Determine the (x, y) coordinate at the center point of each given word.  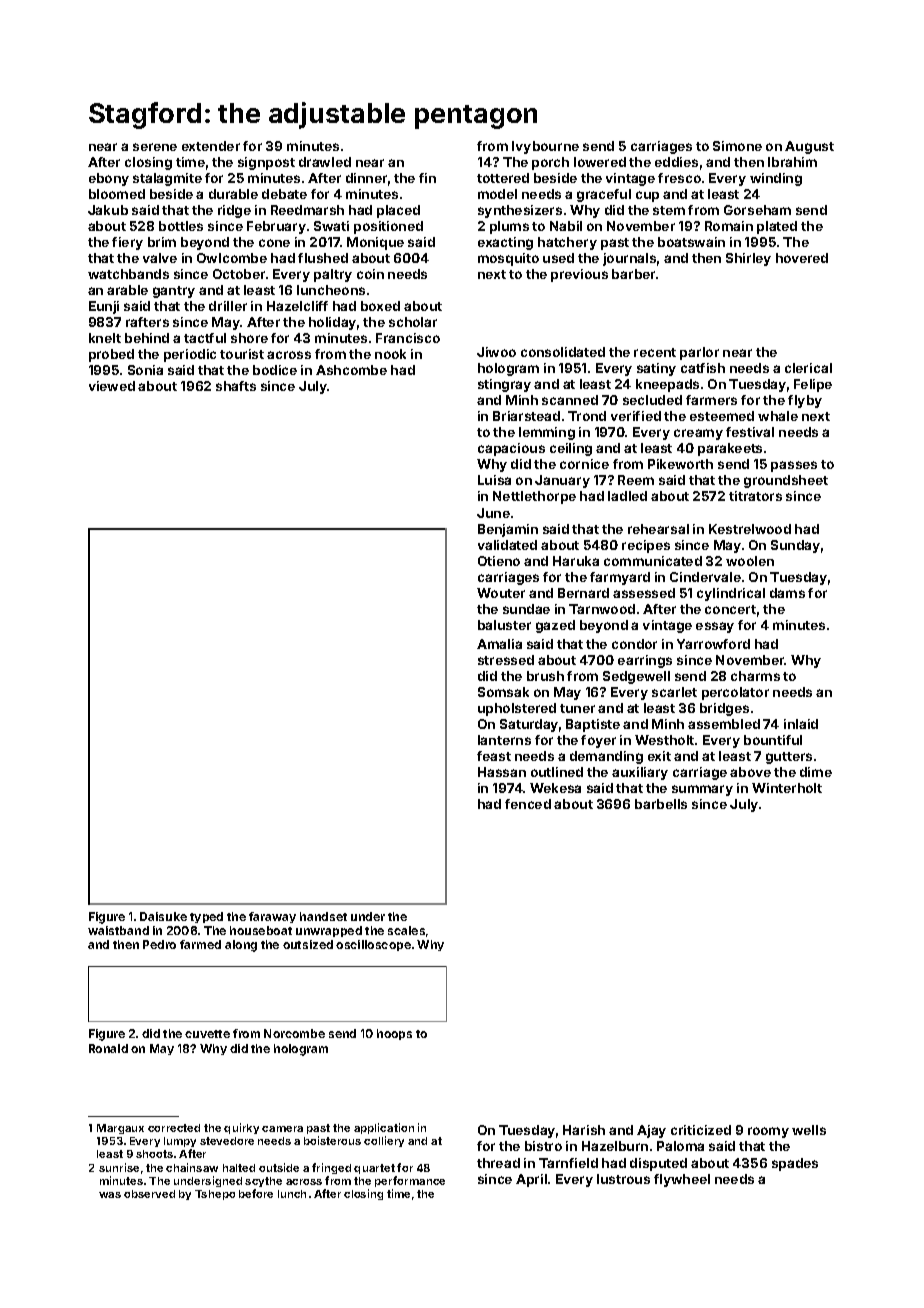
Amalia (499, 644)
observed (149, 1194)
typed (206, 917)
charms (755, 676)
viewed (112, 386)
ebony (109, 179)
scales (406, 930)
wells (809, 1130)
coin (370, 274)
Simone (737, 146)
